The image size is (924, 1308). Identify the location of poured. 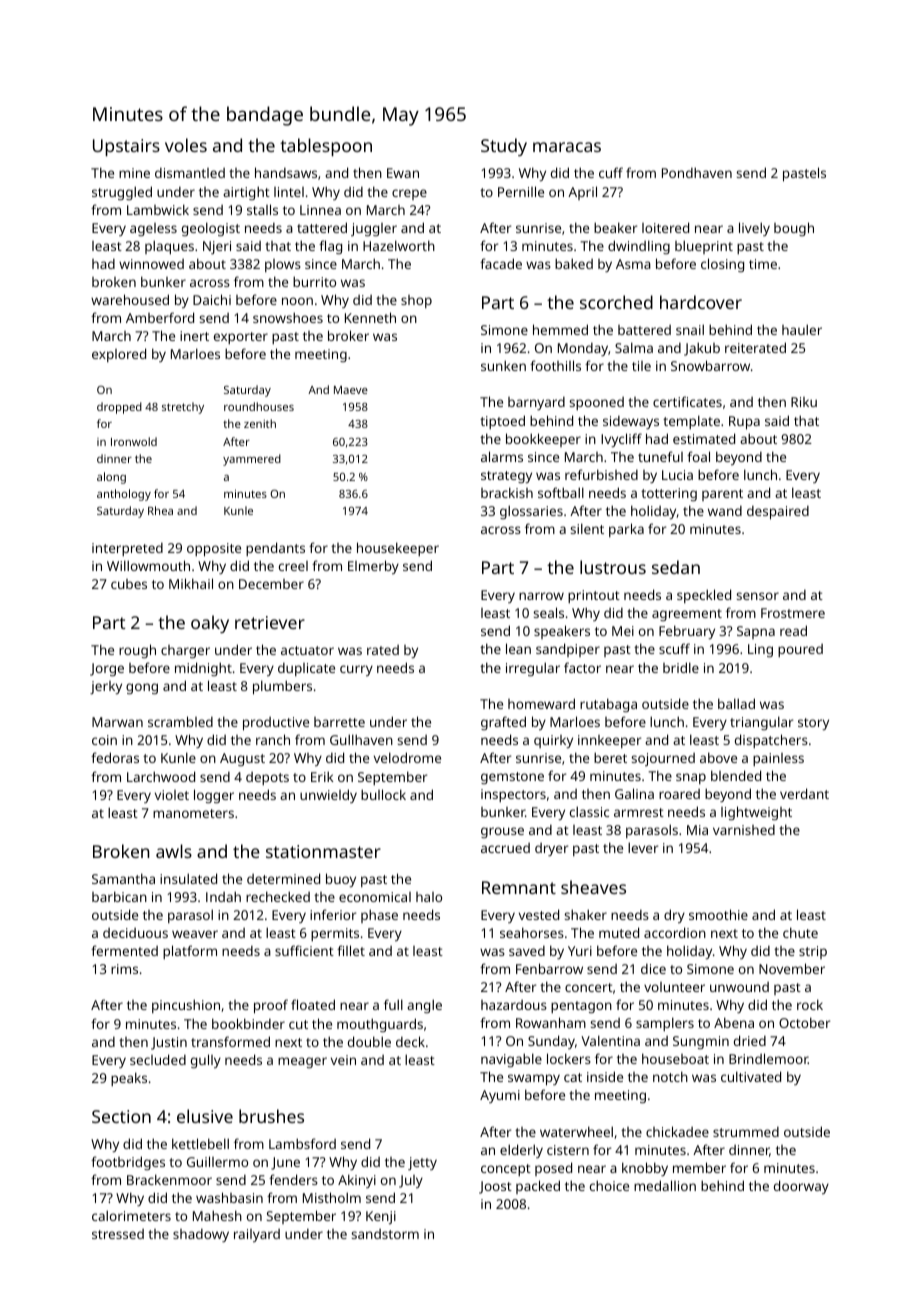
(800, 650).
